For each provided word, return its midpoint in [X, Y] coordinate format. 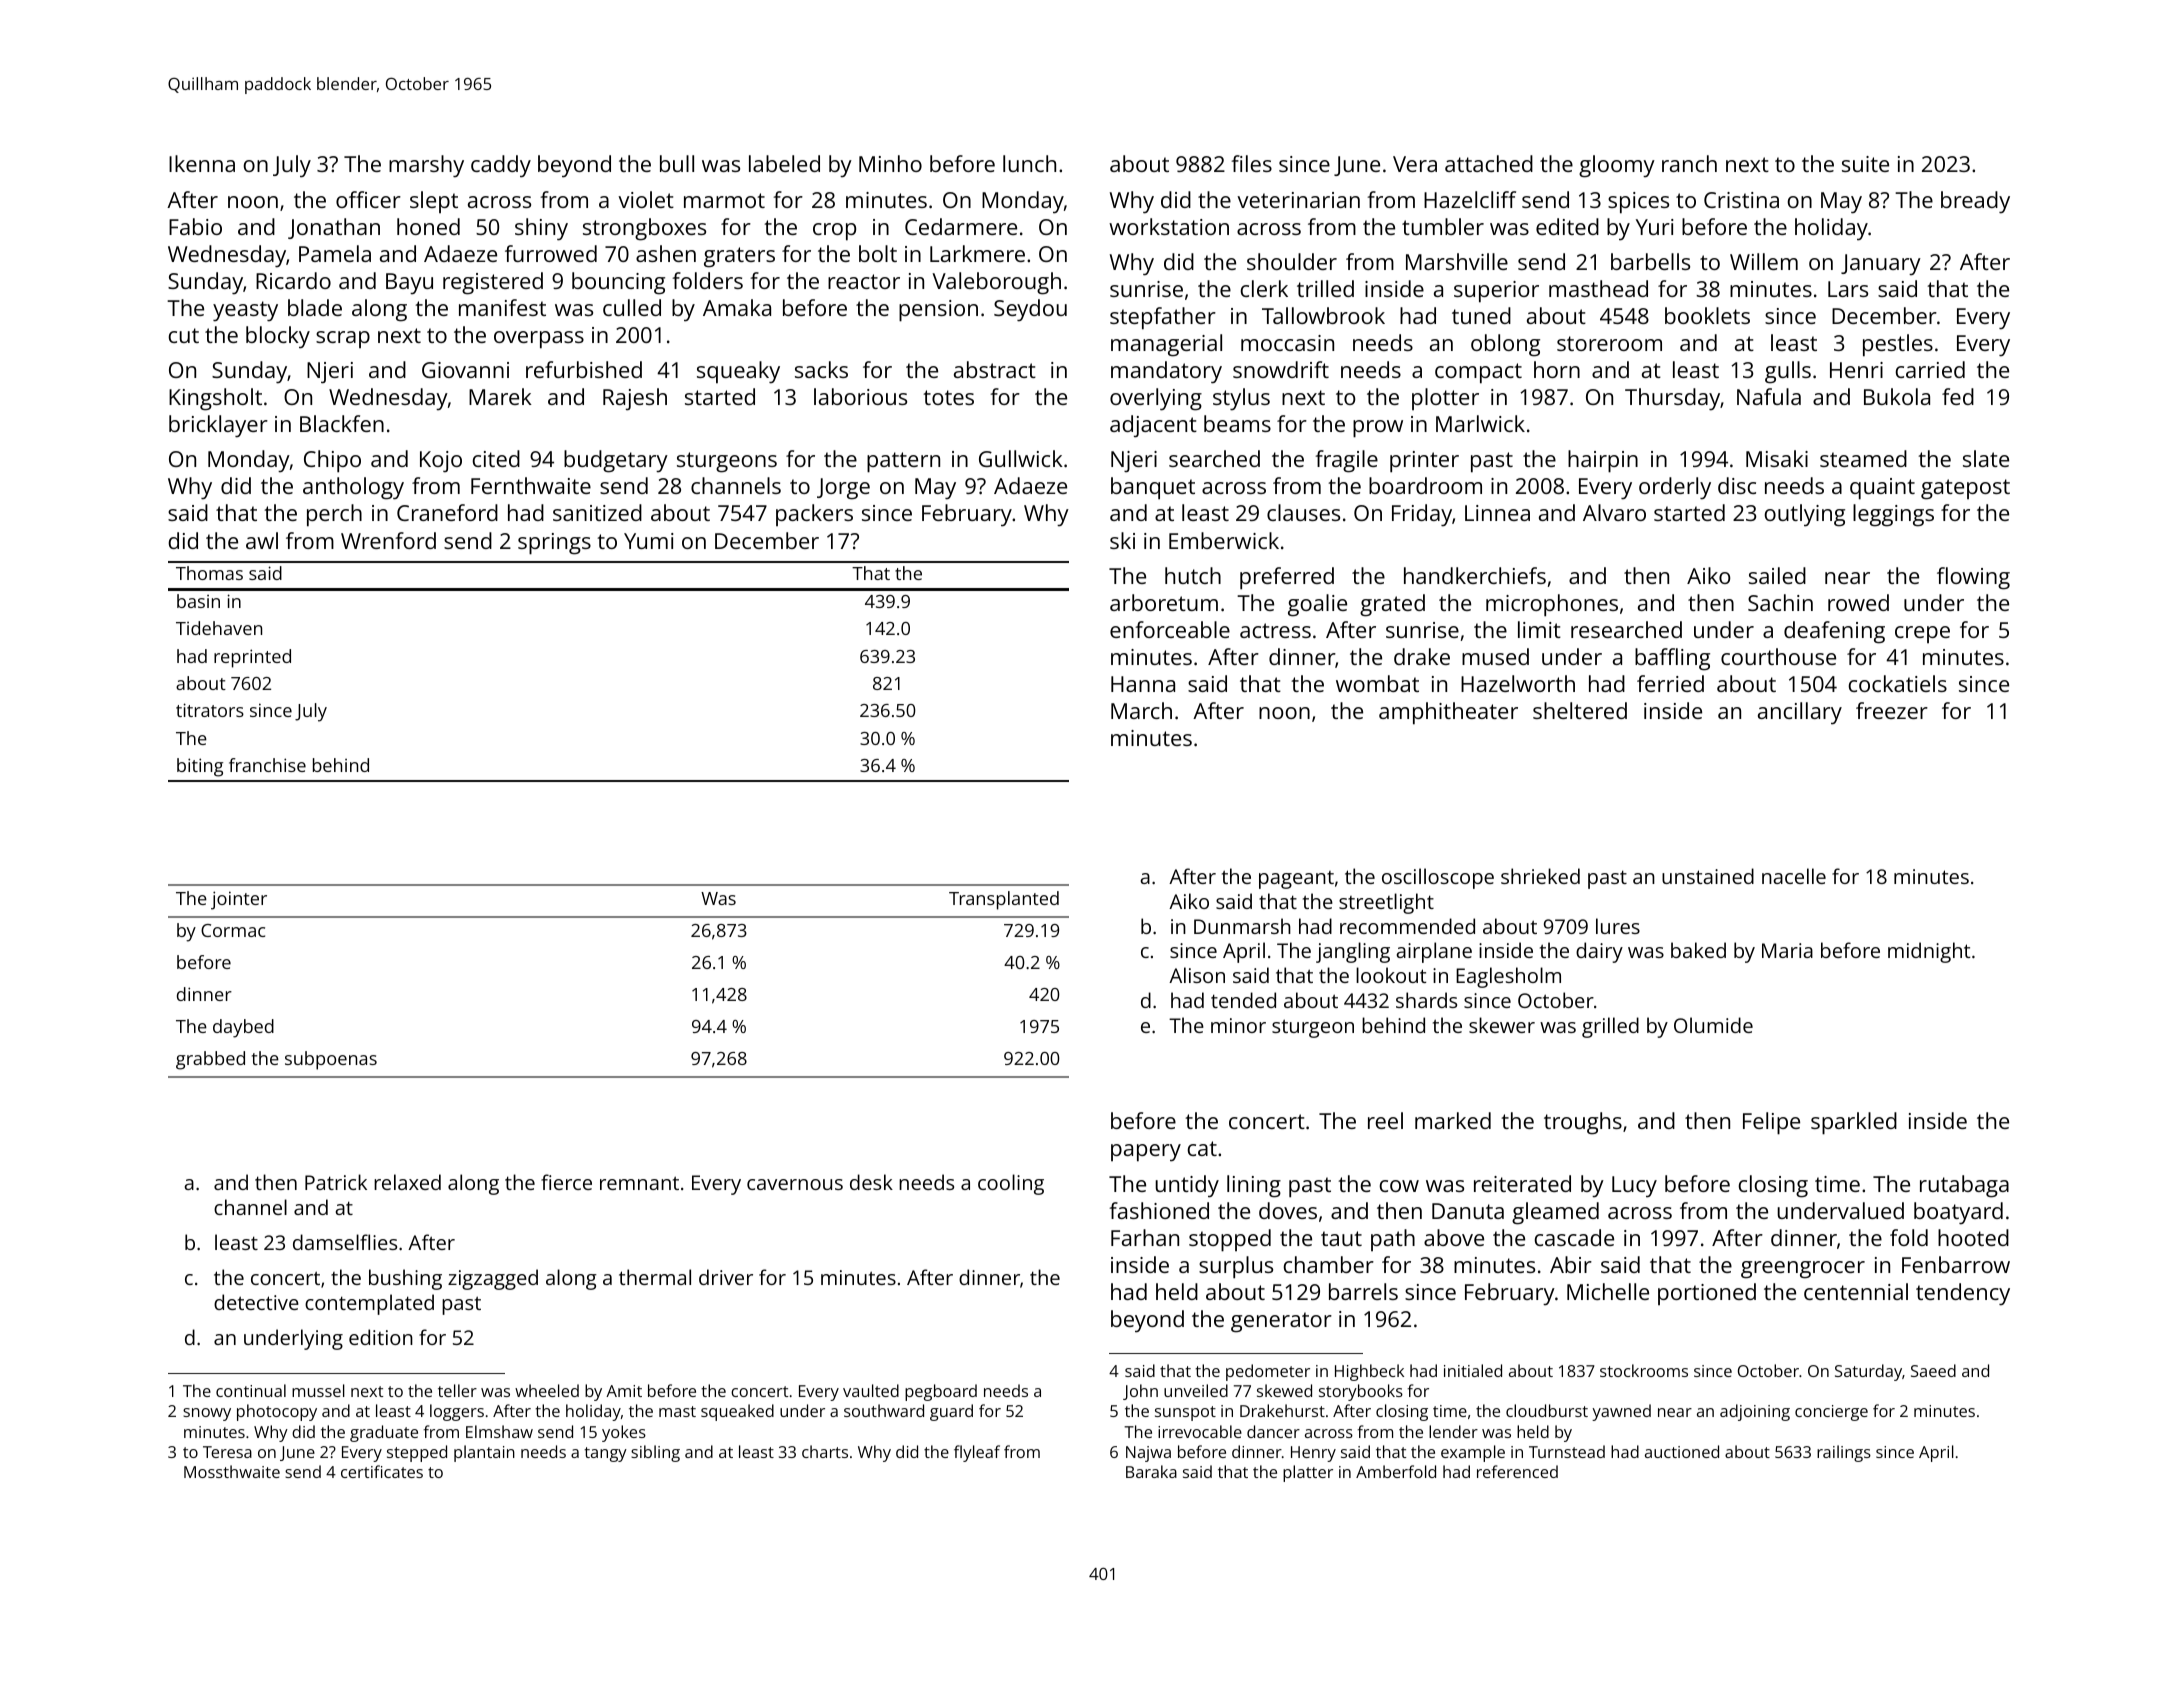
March [1141, 710]
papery [1146, 1153]
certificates [382, 1471]
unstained [1708, 876]
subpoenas [331, 1060]
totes [948, 397]
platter [1308, 1473]
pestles [1898, 345]
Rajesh [635, 399]
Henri [1856, 370]
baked [1698, 950]
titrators [210, 710]
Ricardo [293, 280]
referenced [1517, 1471]
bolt [878, 253]
